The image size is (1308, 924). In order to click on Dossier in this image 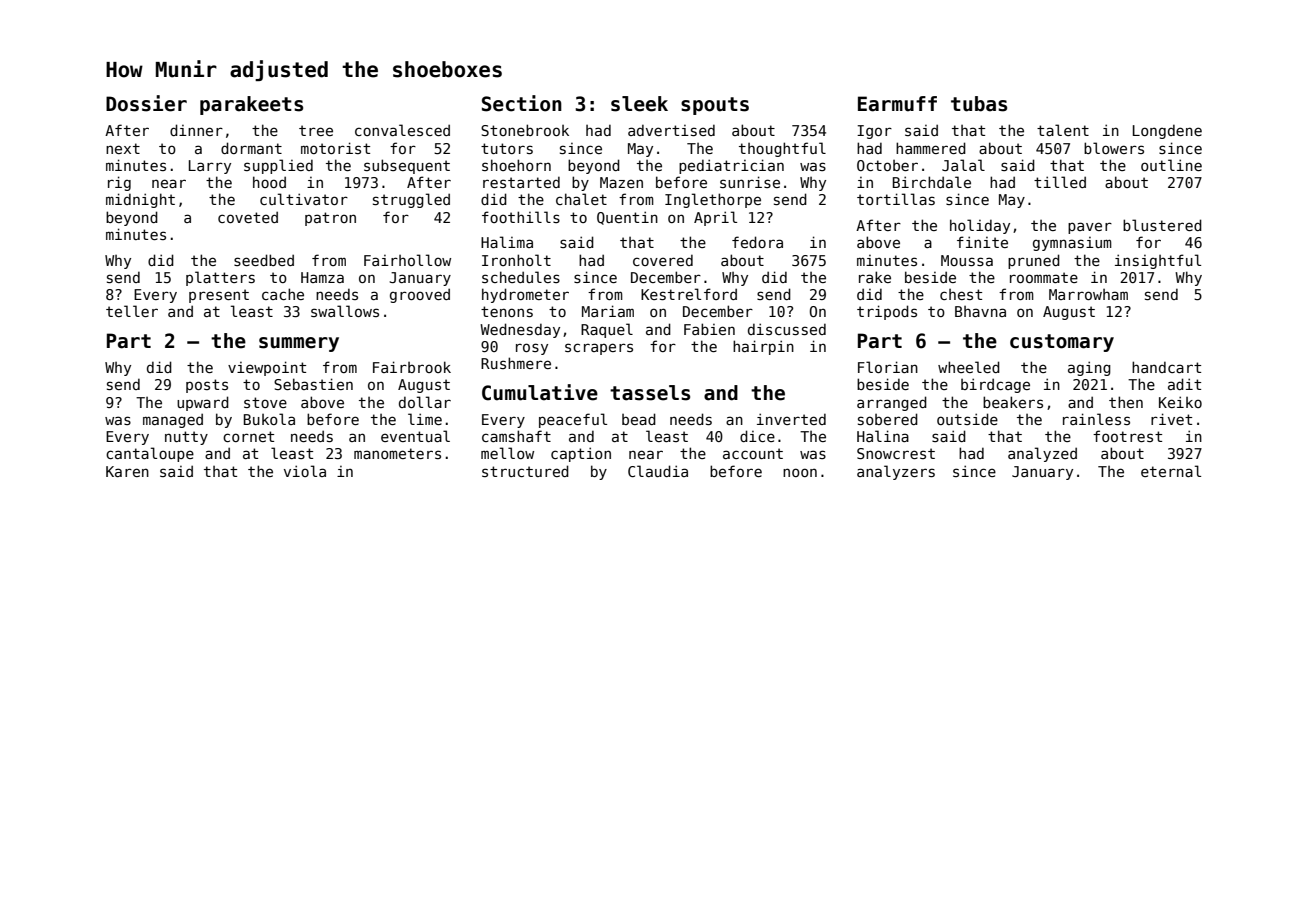, I will do `click(146, 103)`.
